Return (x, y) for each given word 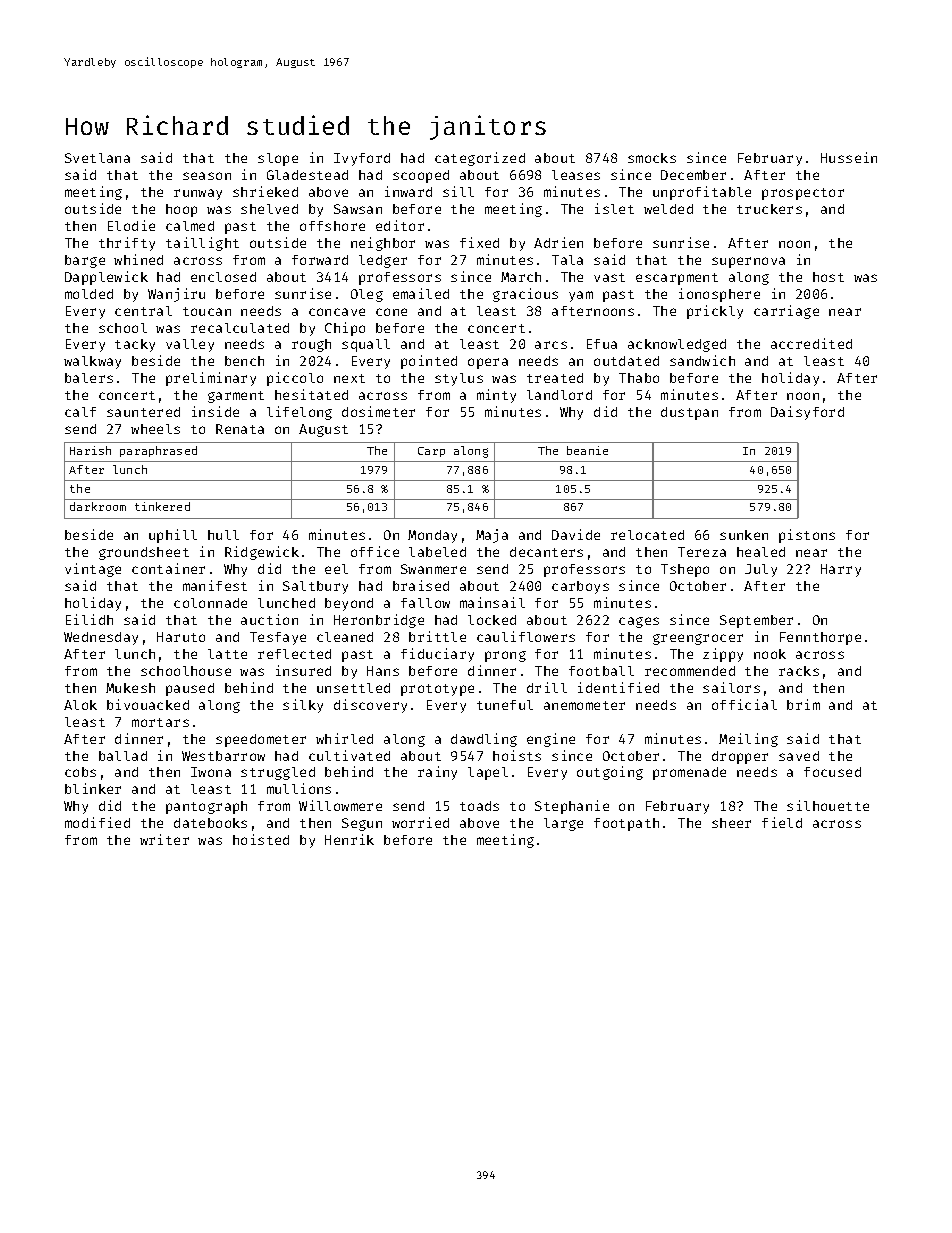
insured (303, 670)
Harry (841, 570)
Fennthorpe (820, 638)
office (375, 551)
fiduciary (437, 655)
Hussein (849, 157)
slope (278, 159)
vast (609, 277)
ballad (123, 756)
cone (391, 312)
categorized (480, 159)
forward (320, 260)
